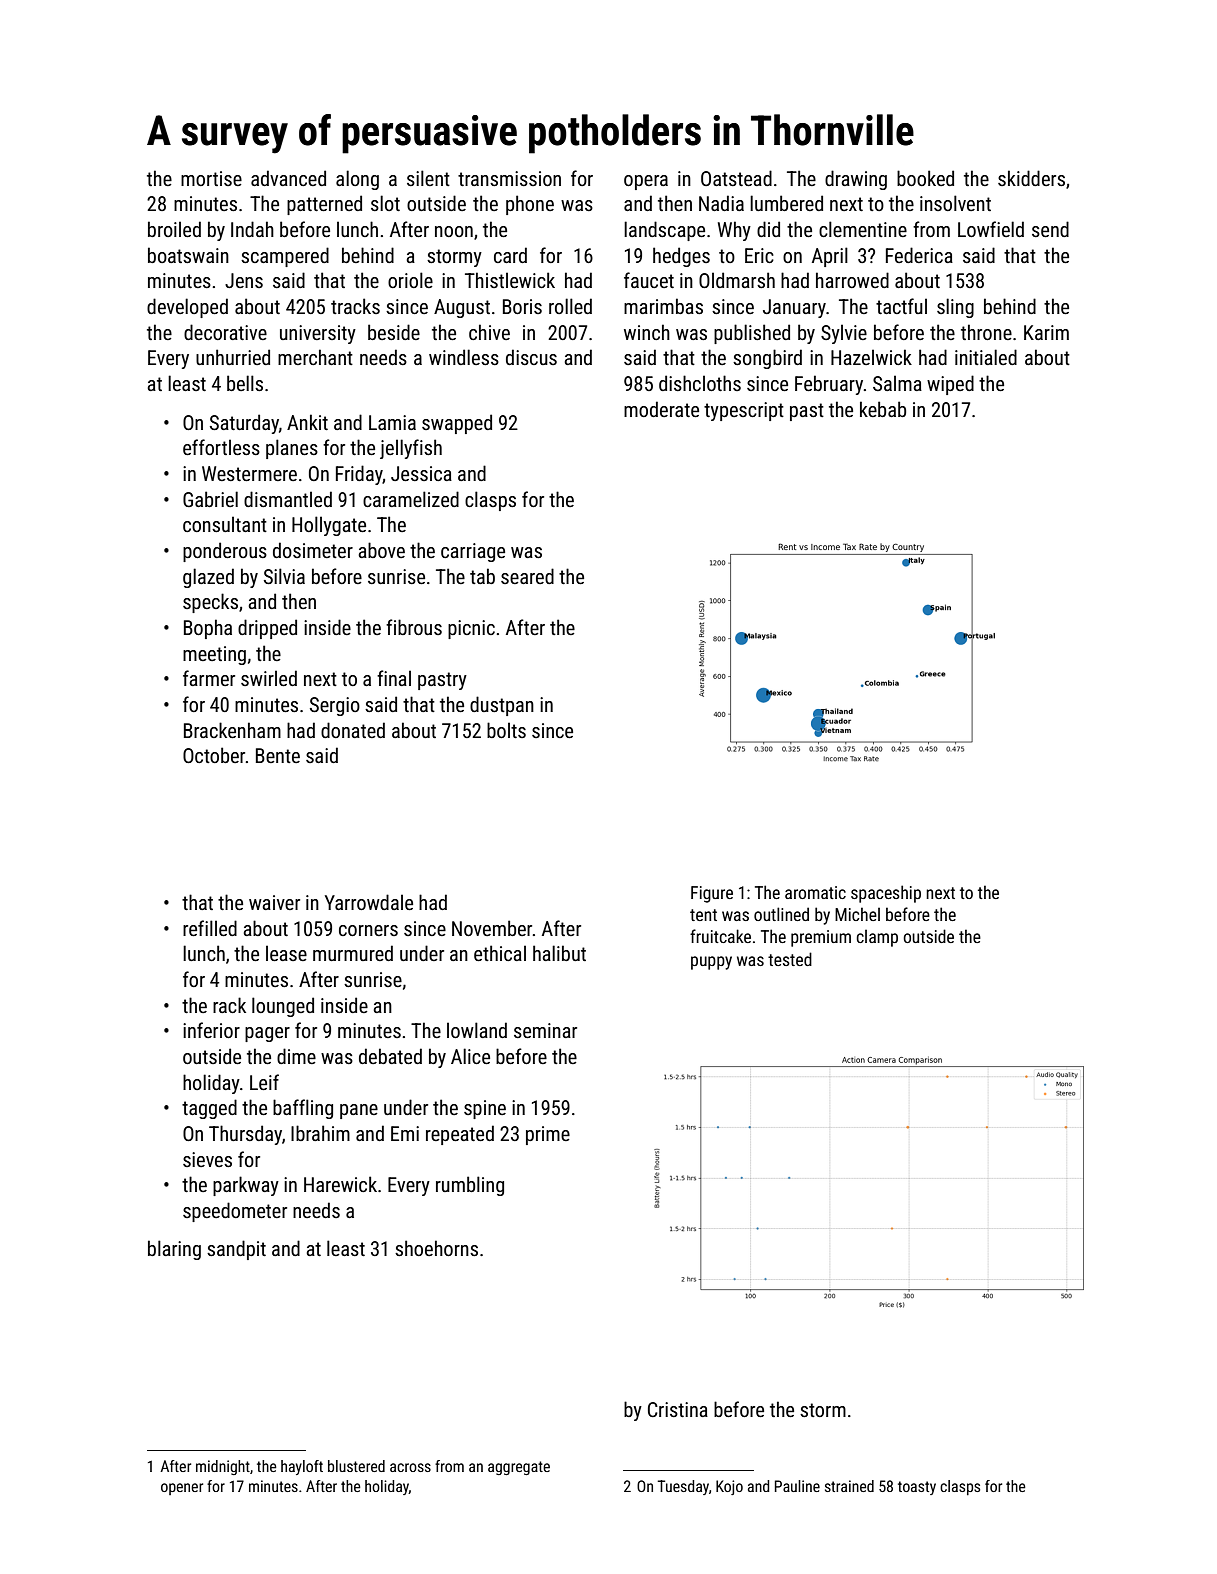  What do you see at coordinates (712, 894) in the screenshot?
I see `Figure` at bounding box center [712, 894].
